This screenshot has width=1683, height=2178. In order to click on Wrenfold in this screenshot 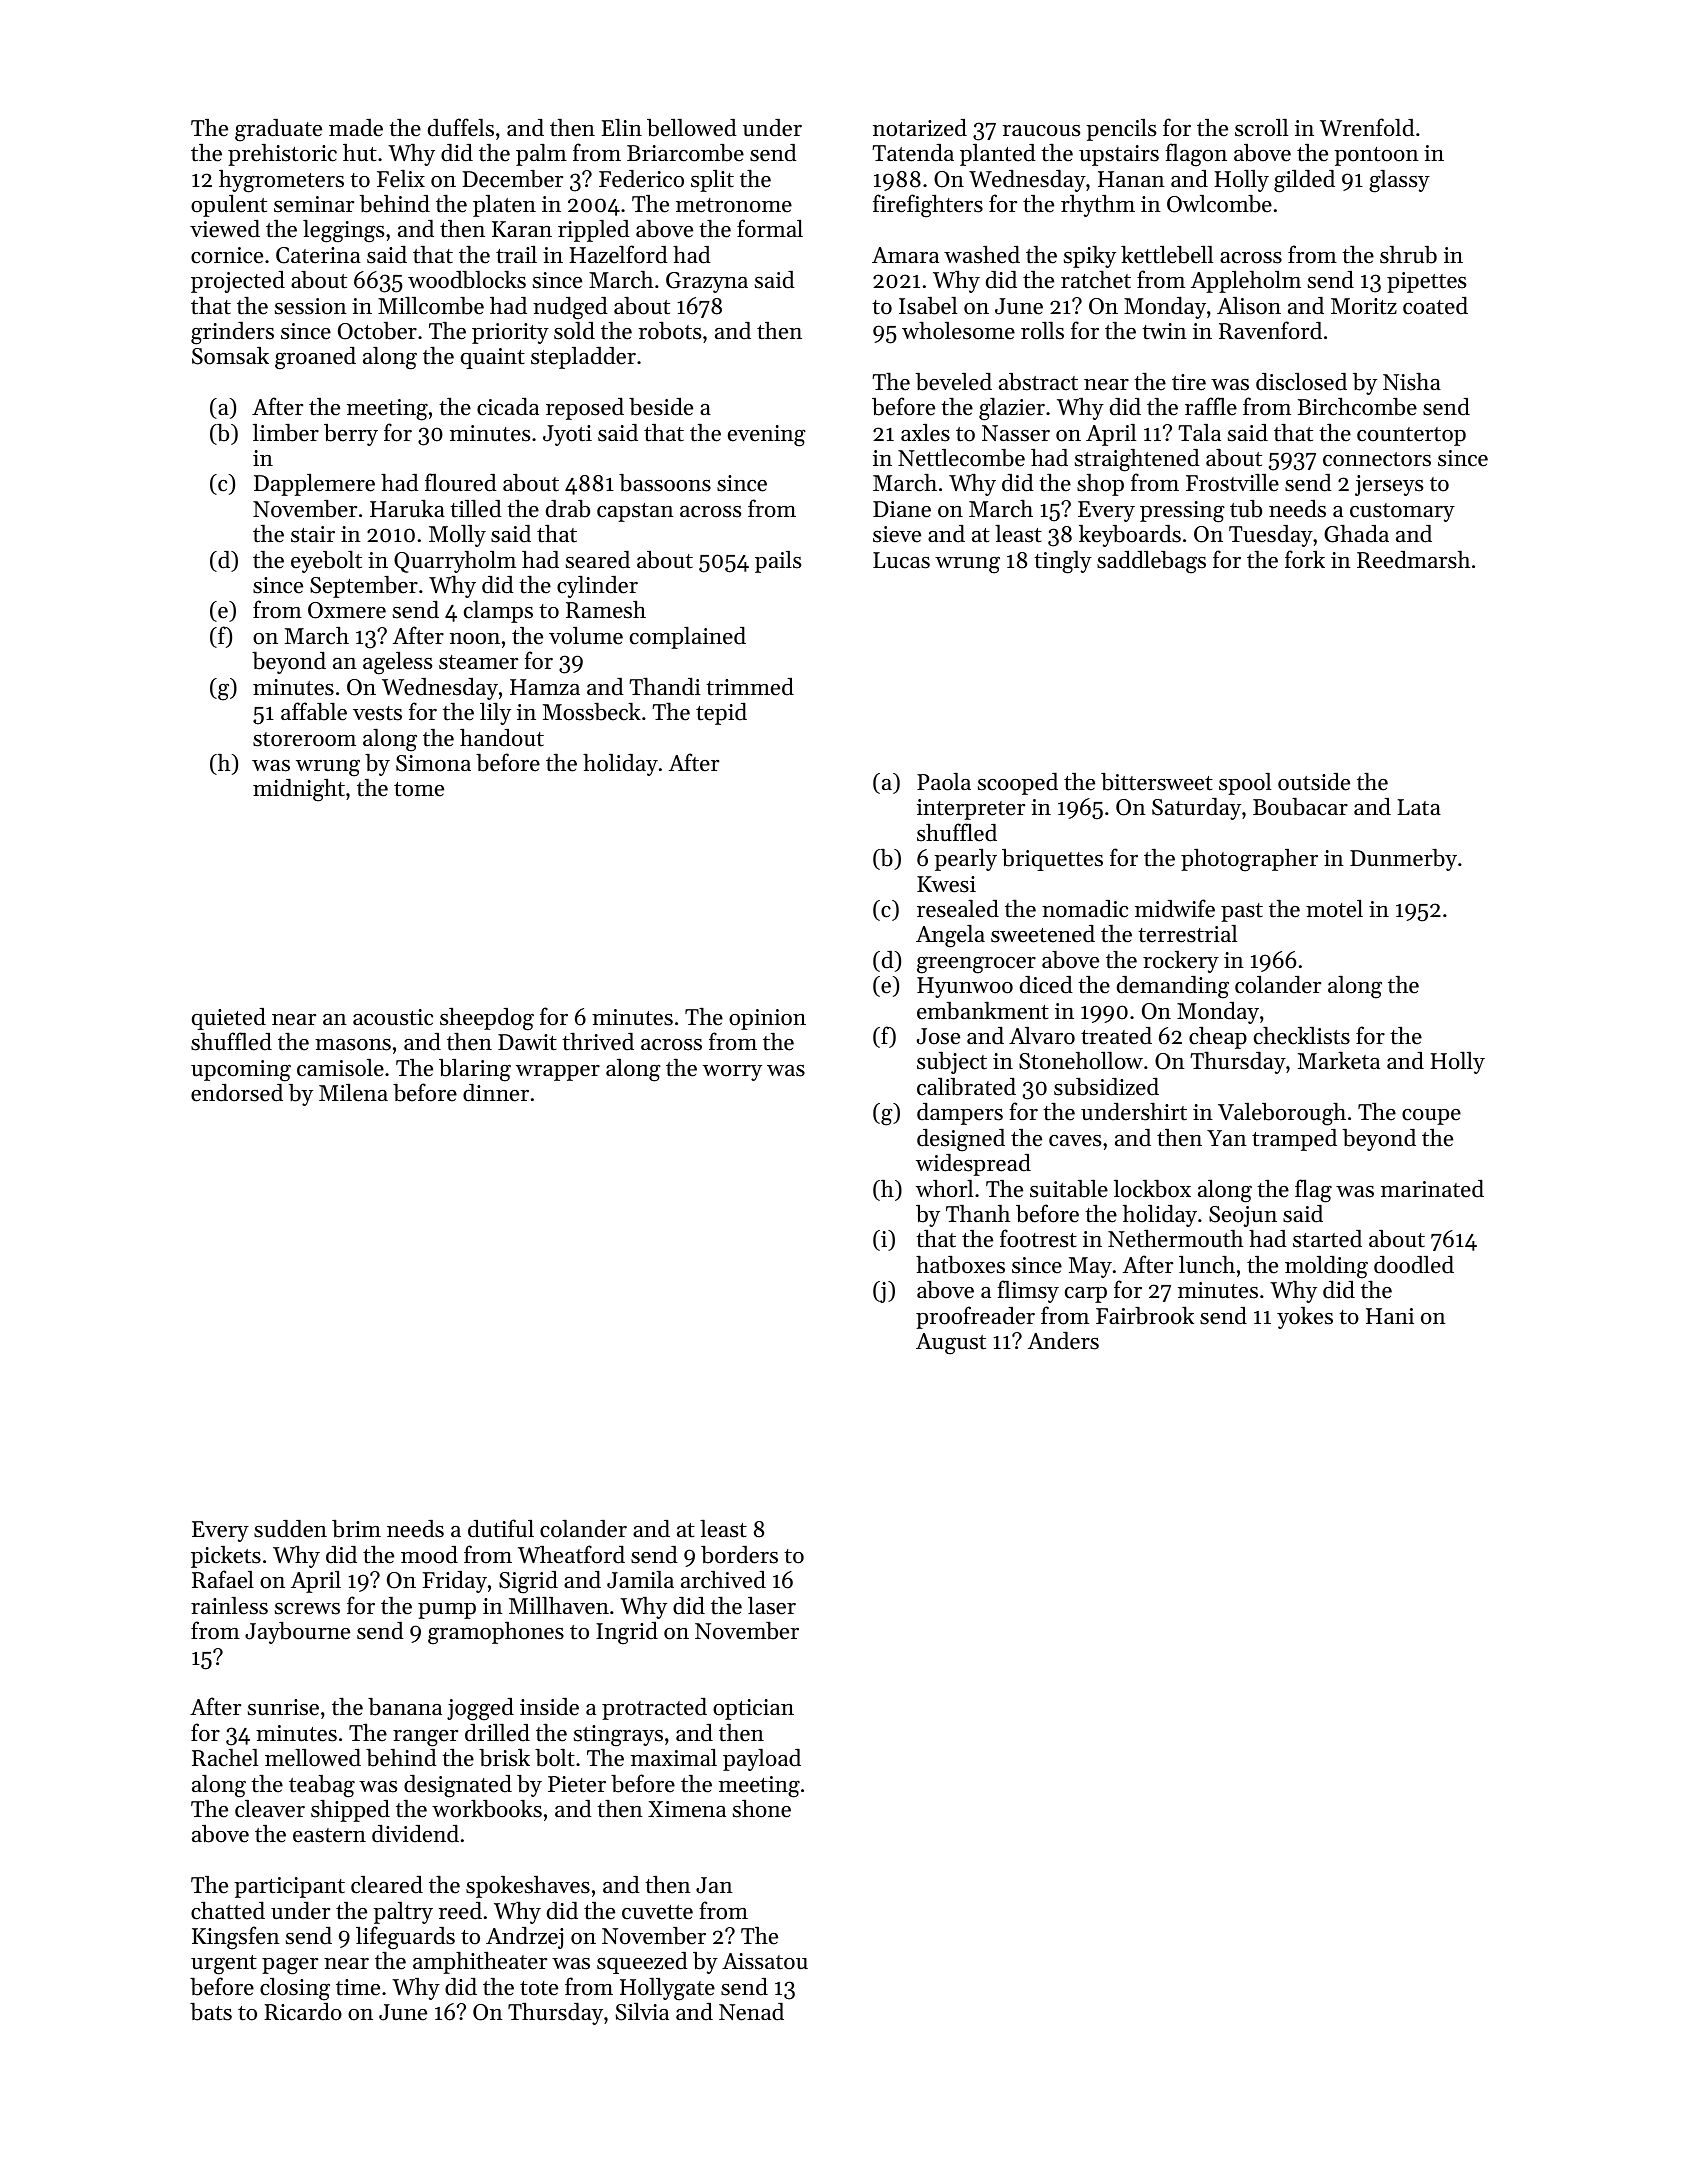, I will do `click(1367, 127)`.
